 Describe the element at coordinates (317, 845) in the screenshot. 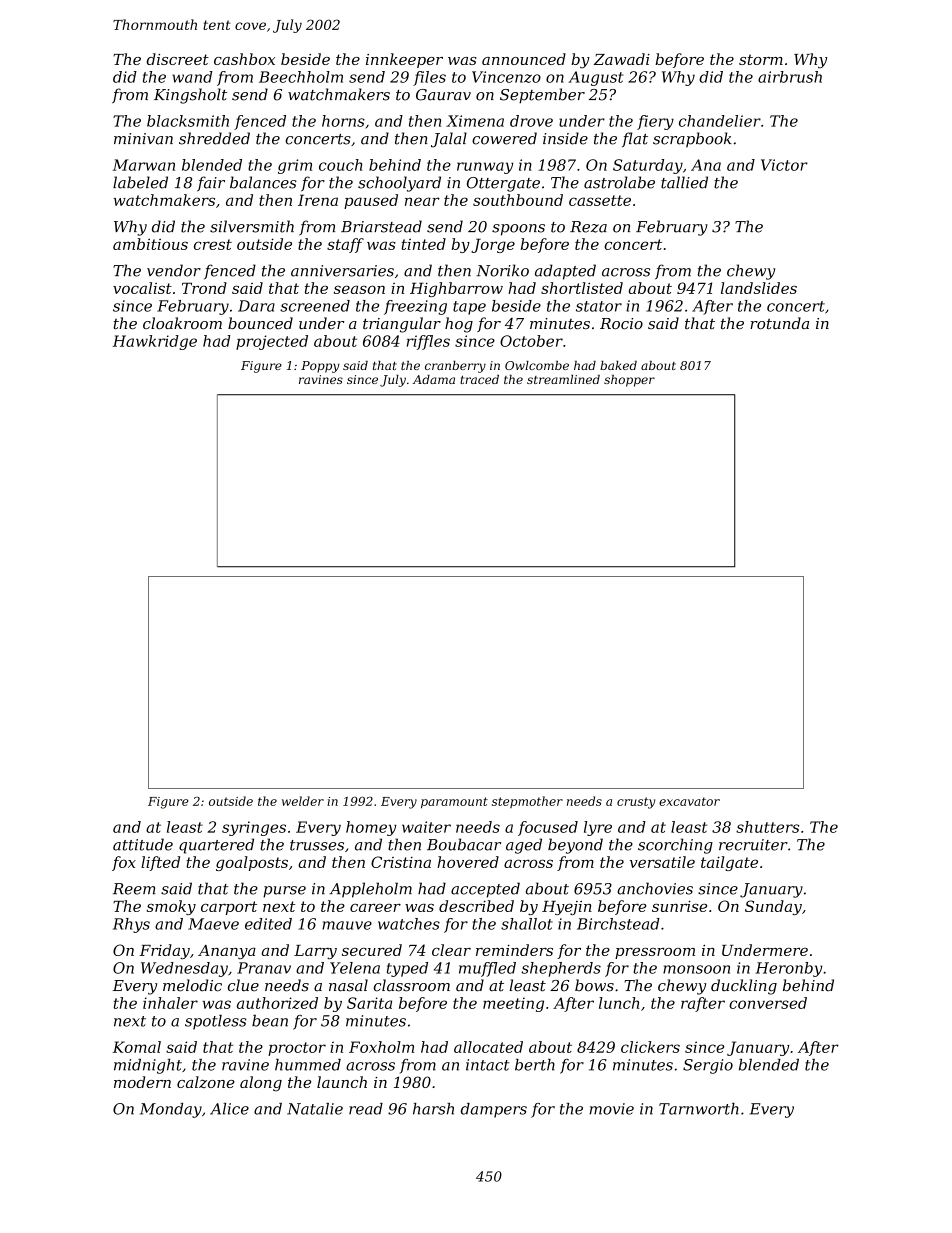

I see `trusses` at that location.
